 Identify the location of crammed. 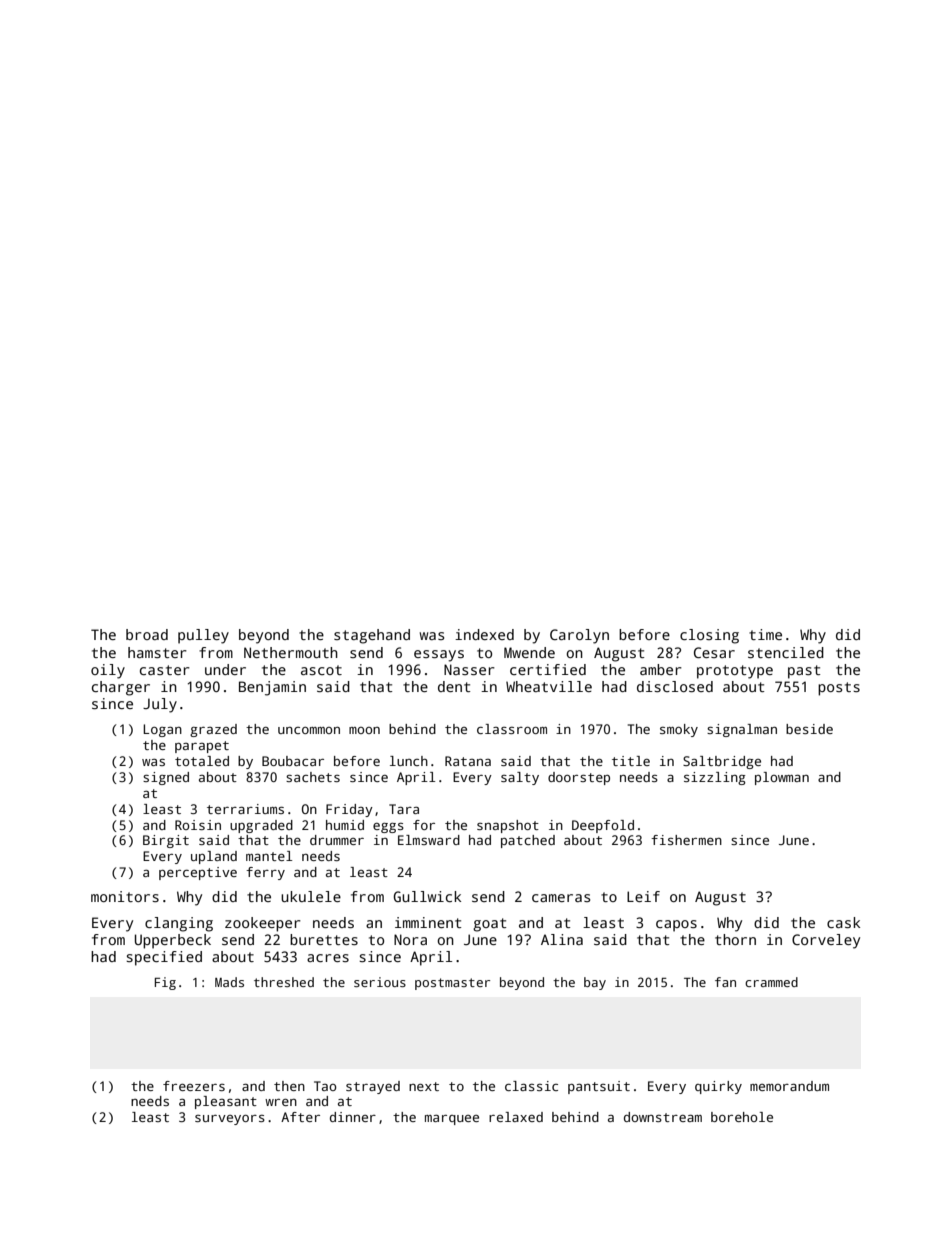
(771, 982).
